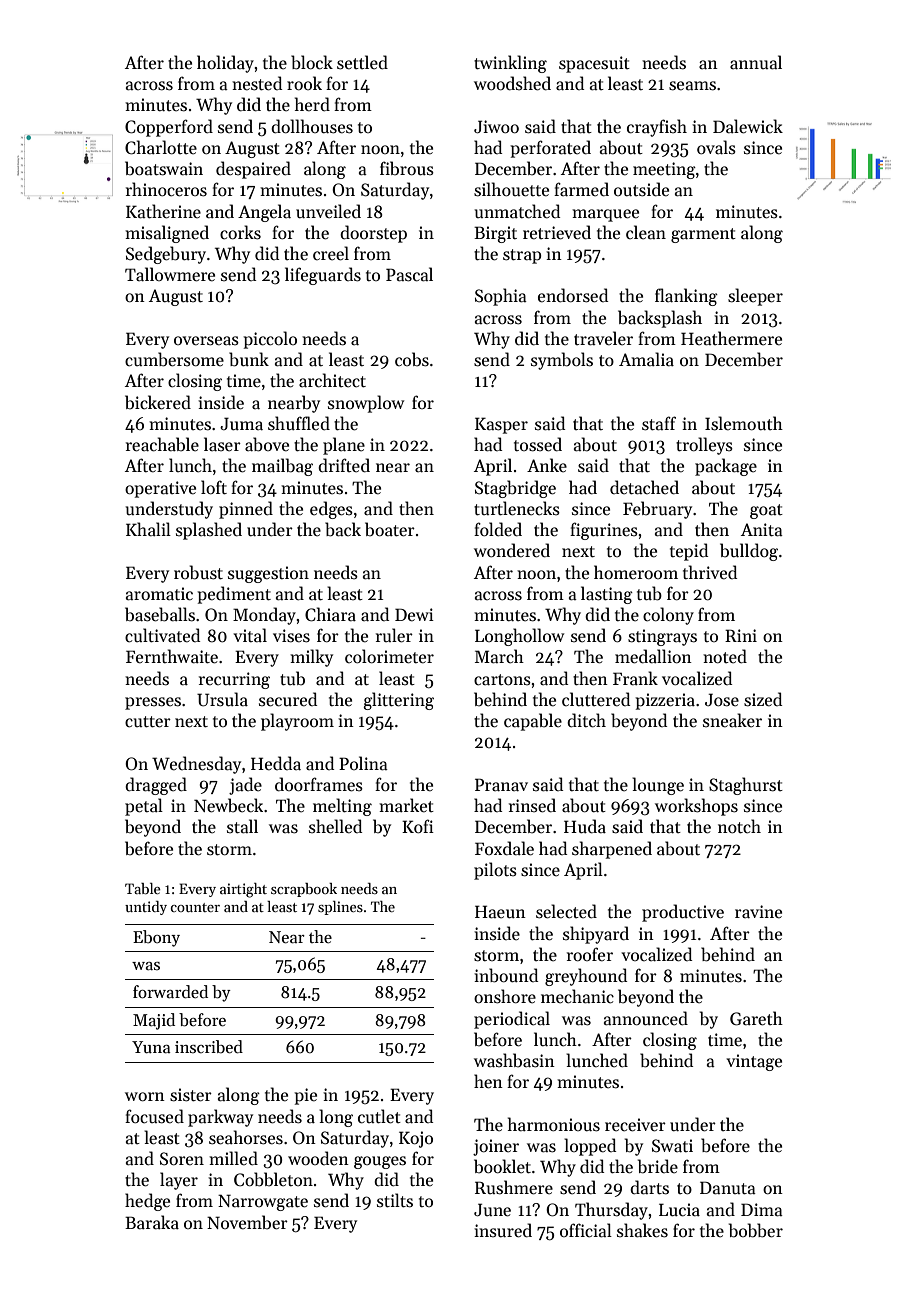  I want to click on shakes, so click(642, 1230).
